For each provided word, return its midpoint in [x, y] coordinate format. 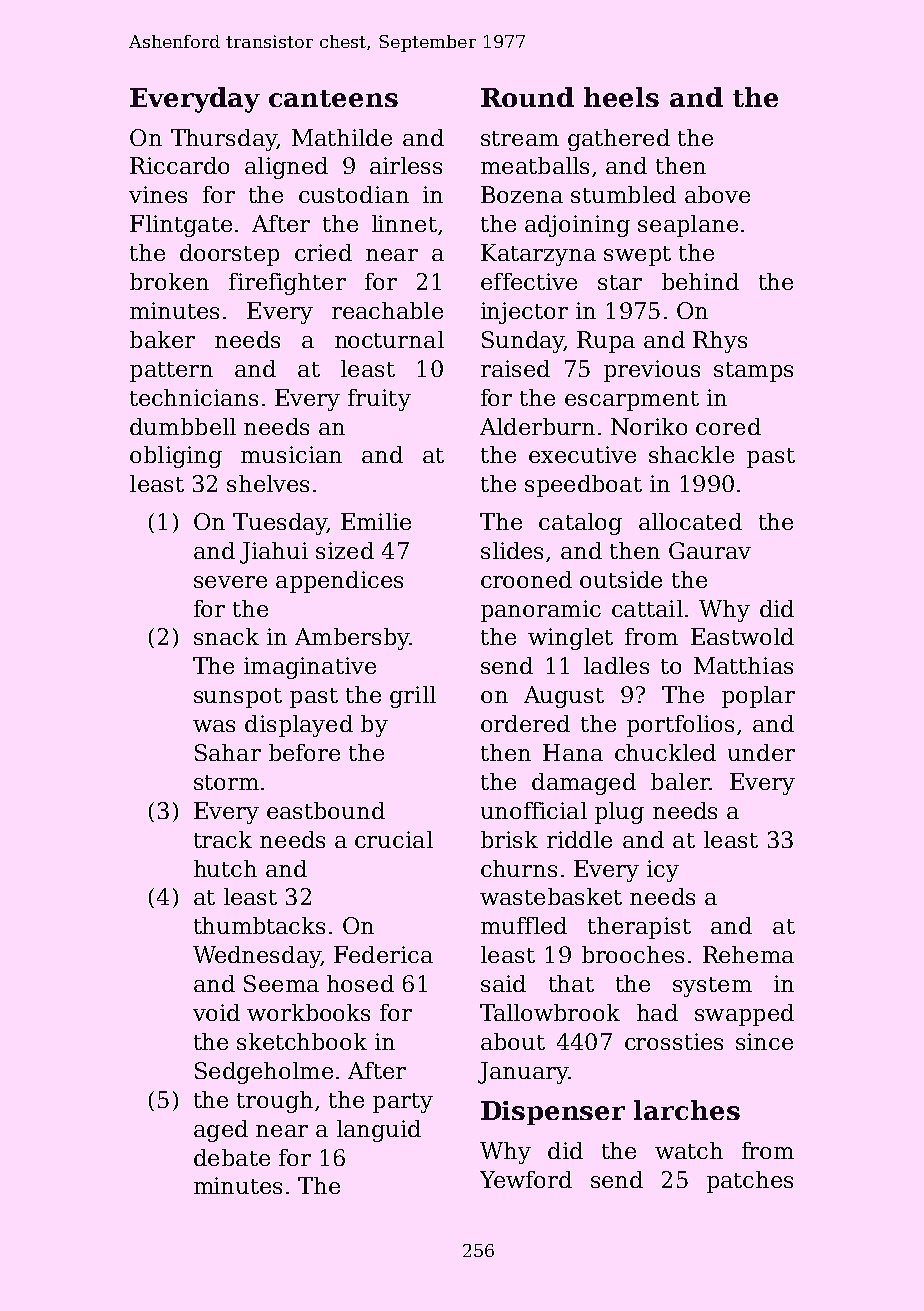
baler [680, 781]
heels [621, 97]
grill [413, 697]
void [216, 1012]
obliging [176, 457]
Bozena [522, 194]
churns [519, 868]
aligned [286, 168]
